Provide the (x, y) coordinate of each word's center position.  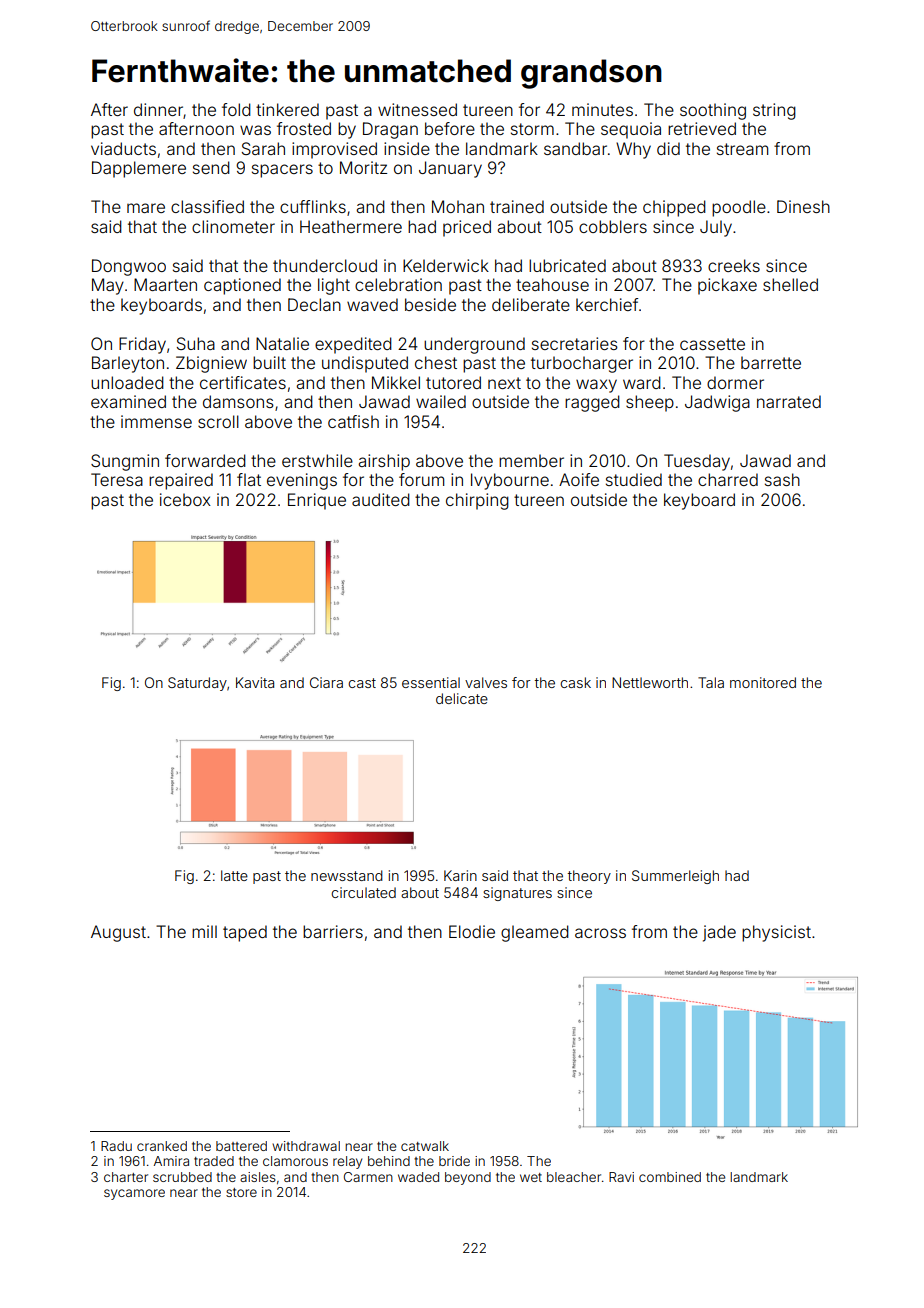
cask (575, 682)
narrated (789, 401)
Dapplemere (139, 169)
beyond (468, 1178)
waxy (596, 386)
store (241, 1192)
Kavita (255, 682)
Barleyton (128, 364)
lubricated (567, 265)
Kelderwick (446, 265)
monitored (763, 682)
